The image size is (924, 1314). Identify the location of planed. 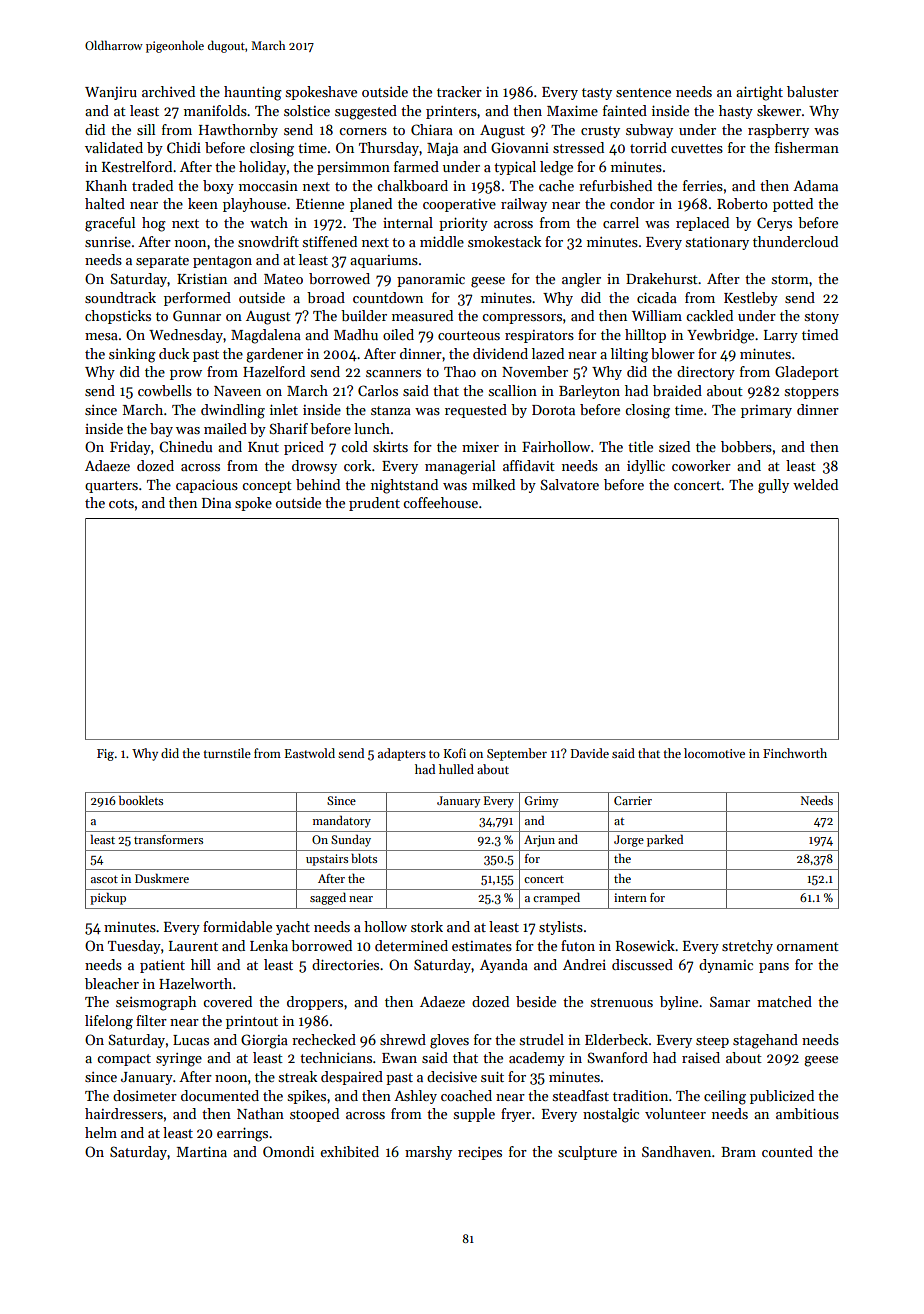
(371, 205).
